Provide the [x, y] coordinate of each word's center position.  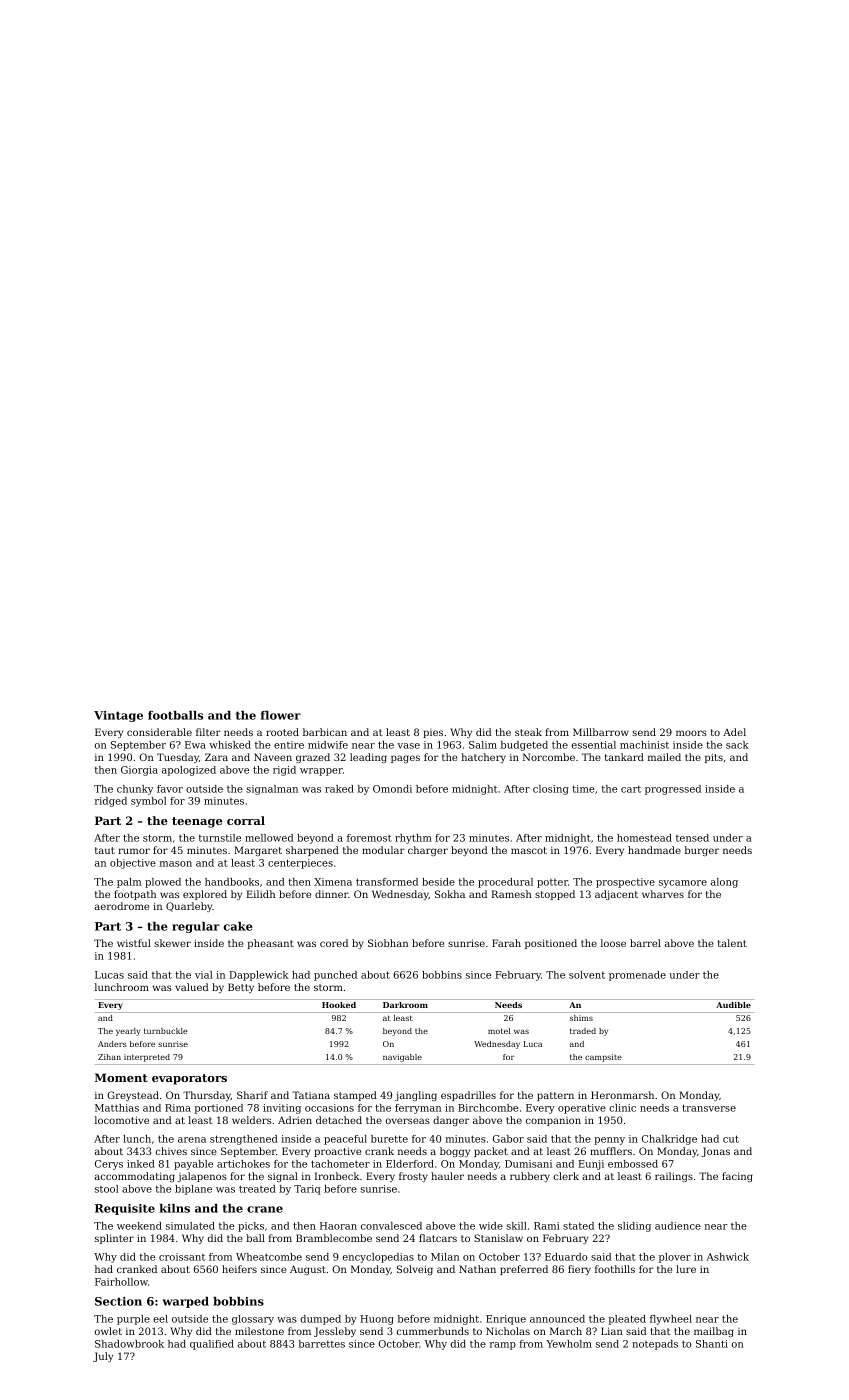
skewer [173, 943]
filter [208, 732]
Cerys [109, 1165]
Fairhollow [121, 1282]
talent [732, 943]
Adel [734, 732]
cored [334, 943]
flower [281, 715]
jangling [416, 1096]
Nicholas [508, 1331]
